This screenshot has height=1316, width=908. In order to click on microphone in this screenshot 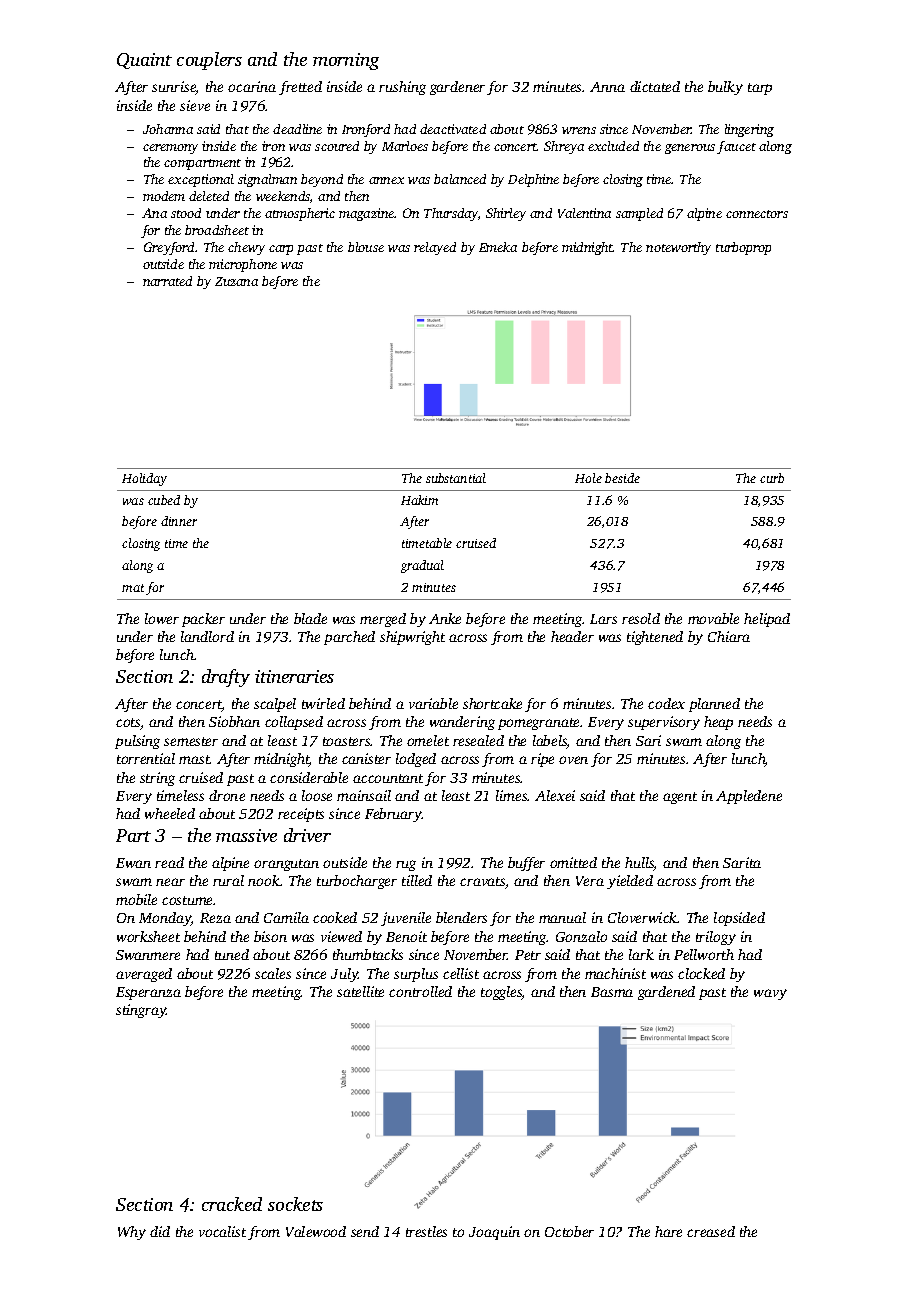, I will do `click(243, 265)`.
